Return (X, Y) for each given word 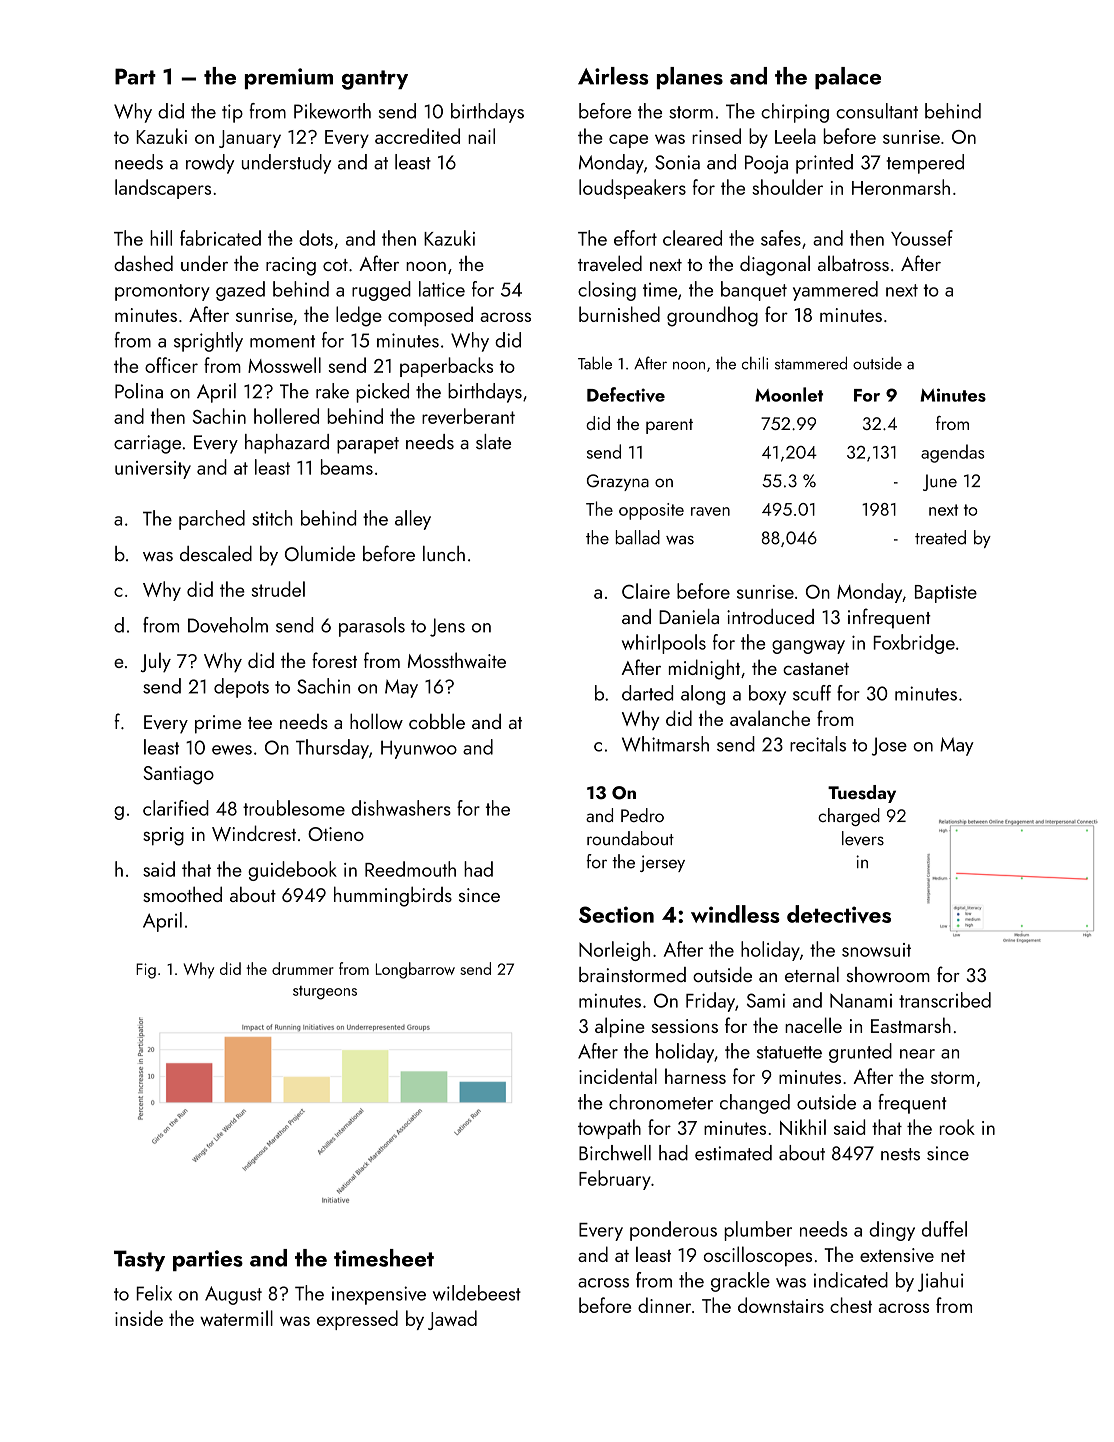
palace (848, 78)
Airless (613, 76)
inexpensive (379, 1295)
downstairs (781, 1305)
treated (940, 537)
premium (289, 78)
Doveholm (228, 625)
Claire (646, 591)
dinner (664, 1305)
